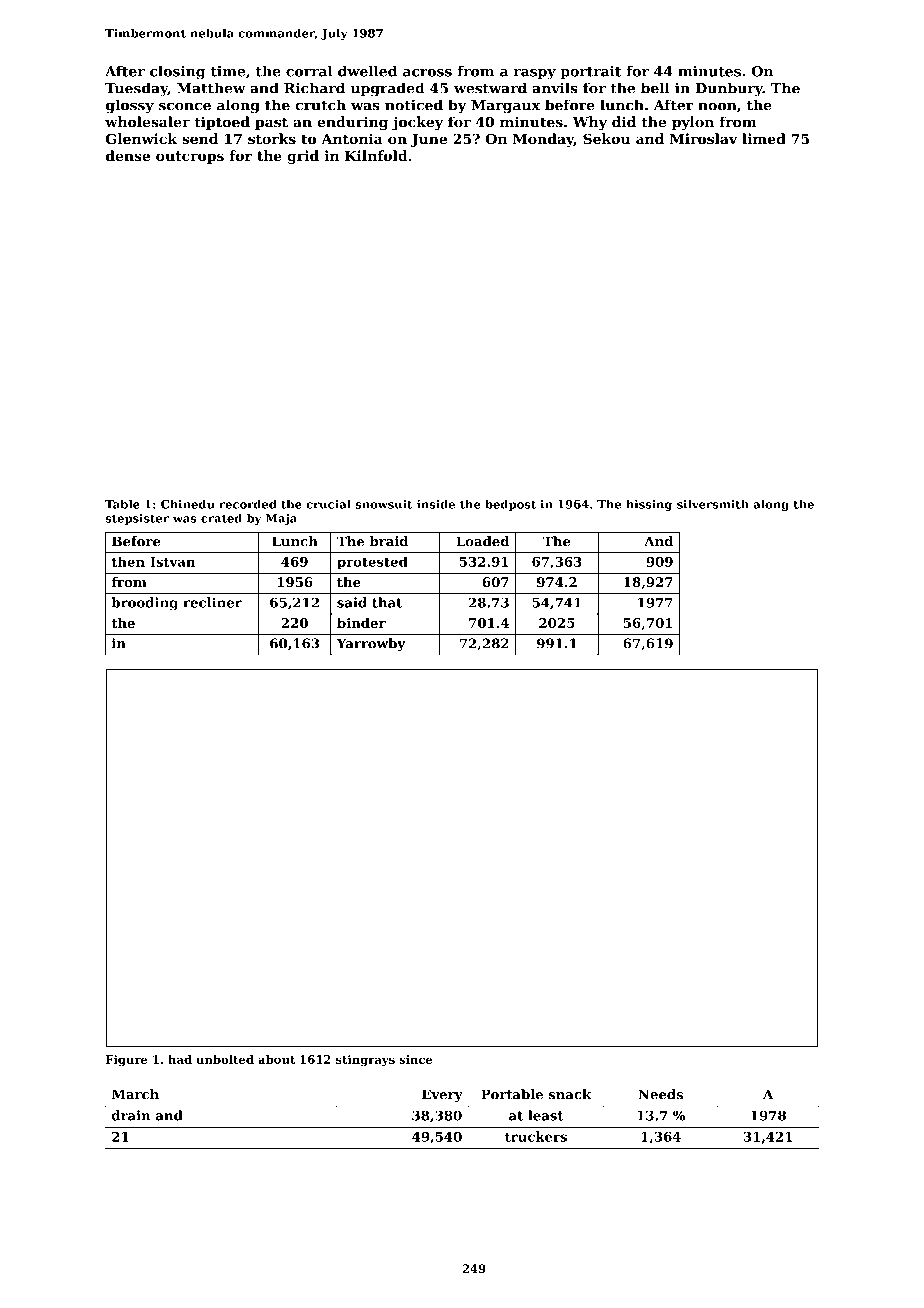 The width and height of the screenshot is (924, 1308). I want to click on snowsuit, so click(384, 504).
